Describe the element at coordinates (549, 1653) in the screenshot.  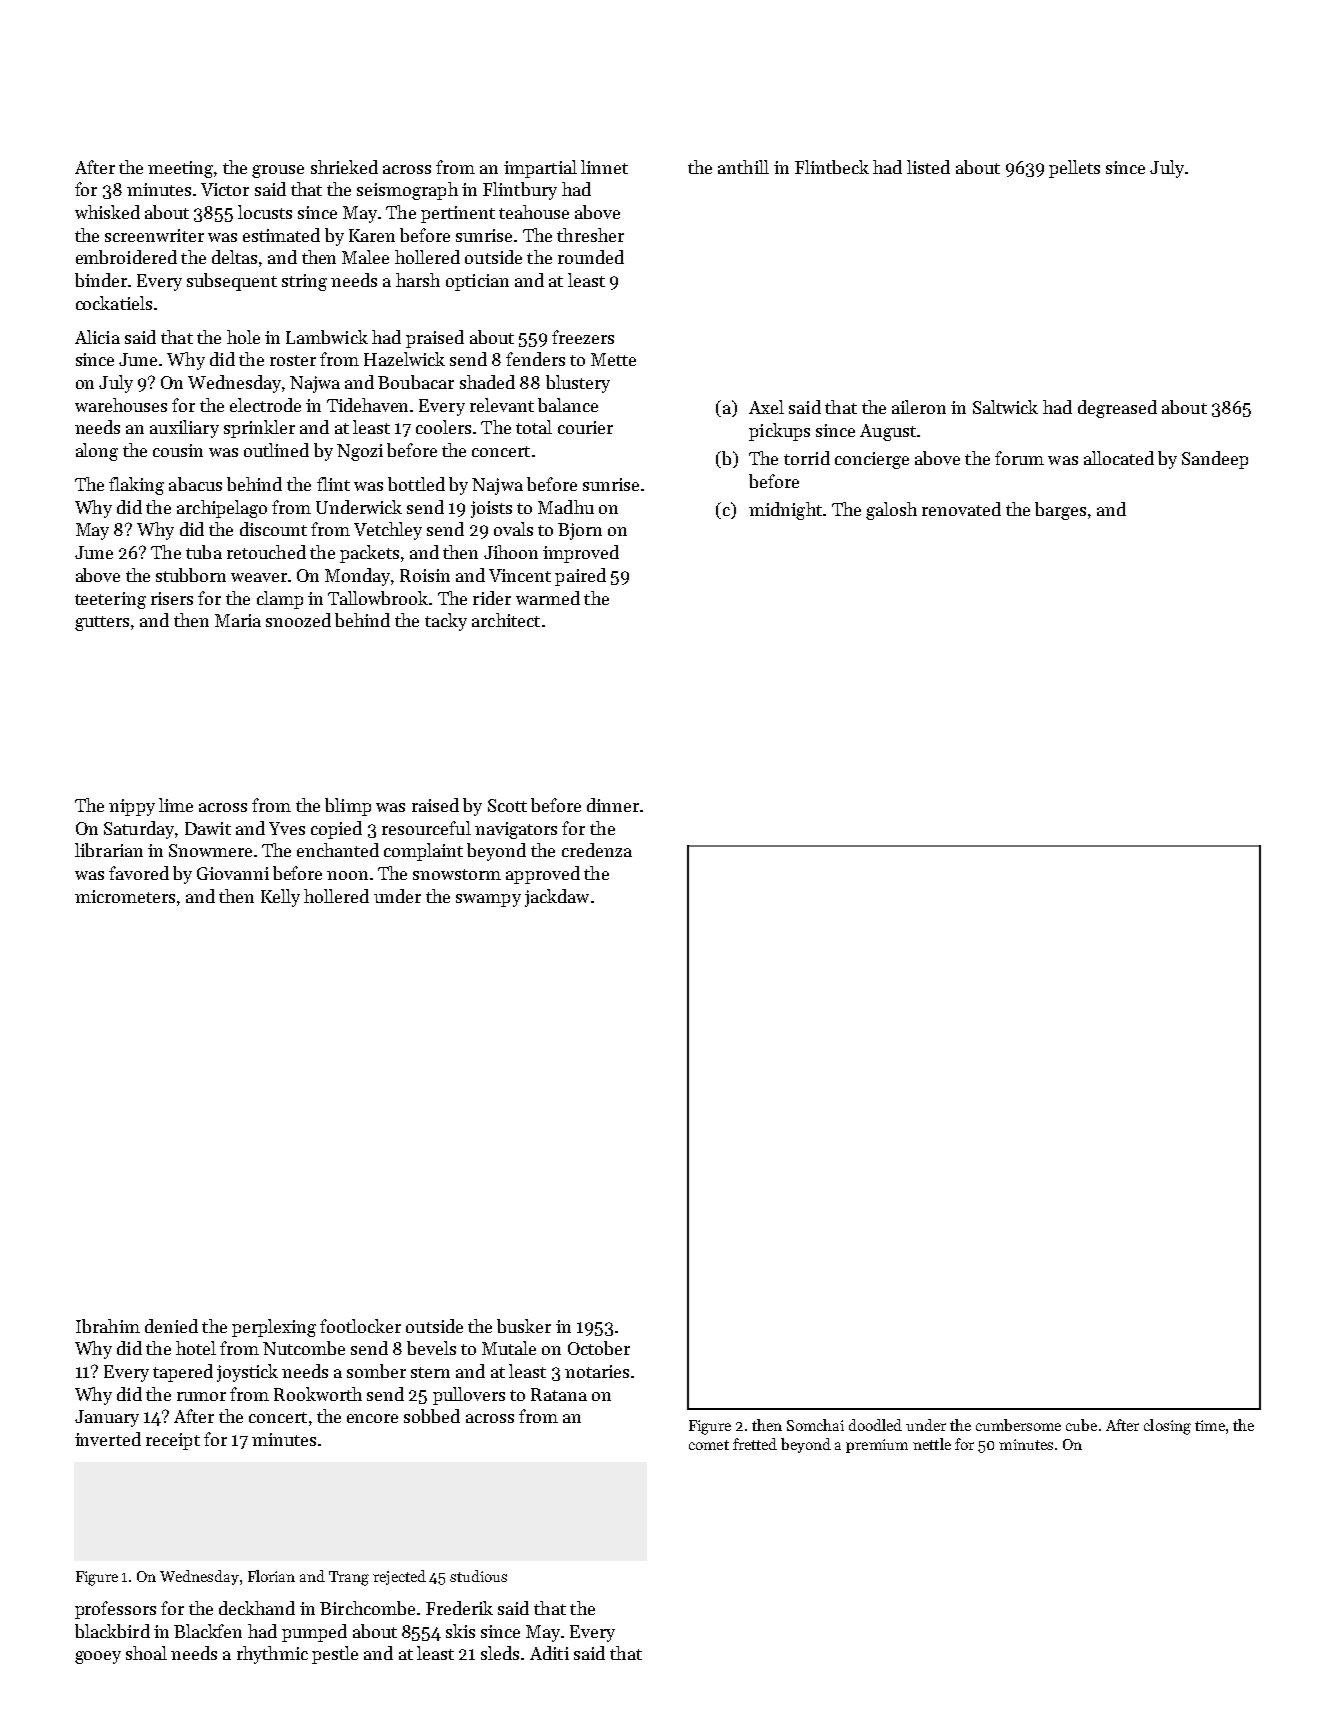
I see `Aditi` at that location.
